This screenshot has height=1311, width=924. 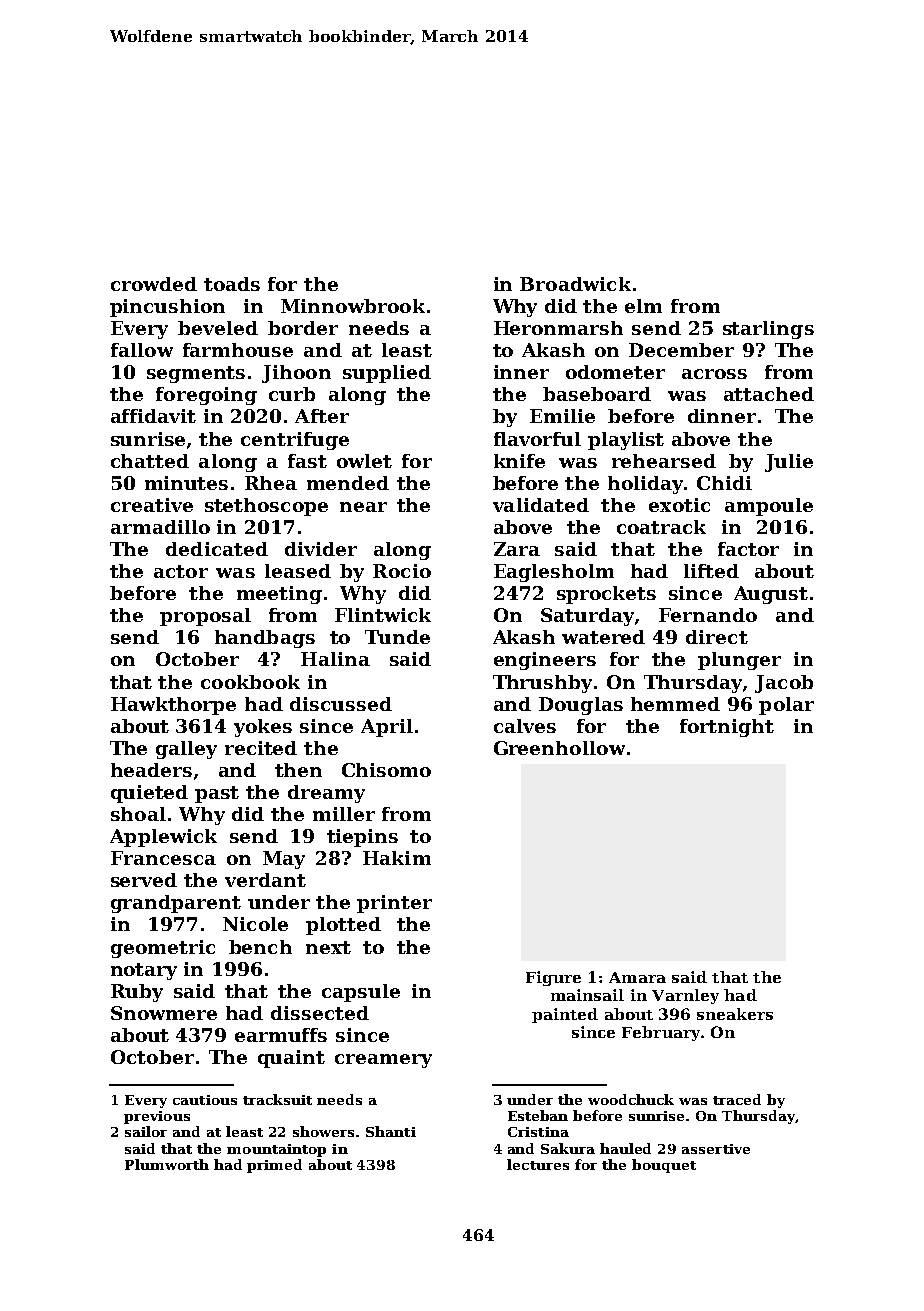 What do you see at coordinates (675, 704) in the screenshot?
I see `hemmed` at bounding box center [675, 704].
